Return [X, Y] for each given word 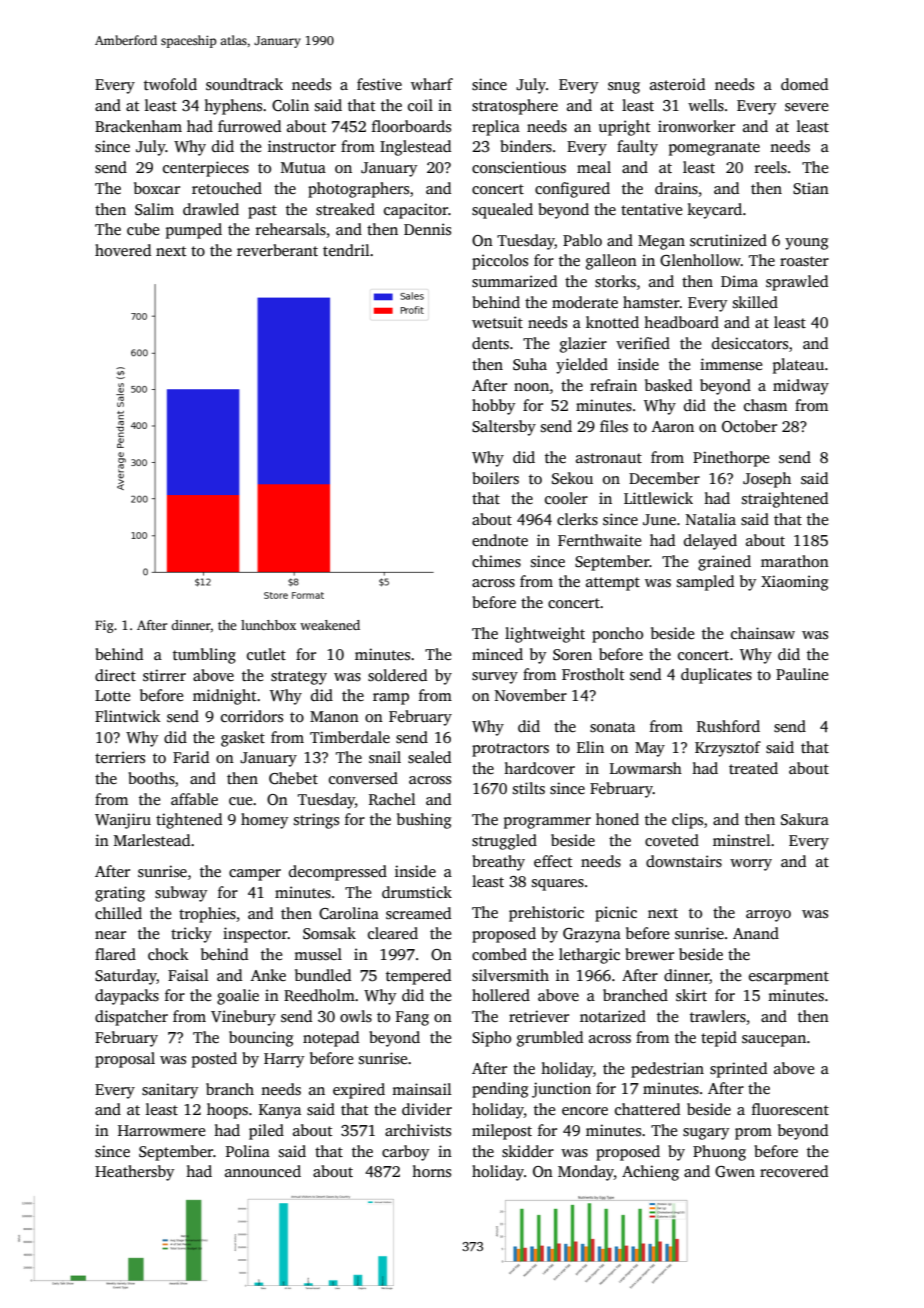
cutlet [266, 654]
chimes [496, 561]
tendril [346, 250]
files [614, 426]
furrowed [249, 126]
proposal [125, 1060]
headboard [681, 322]
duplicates [716, 676]
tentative [651, 209]
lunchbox [268, 625]
